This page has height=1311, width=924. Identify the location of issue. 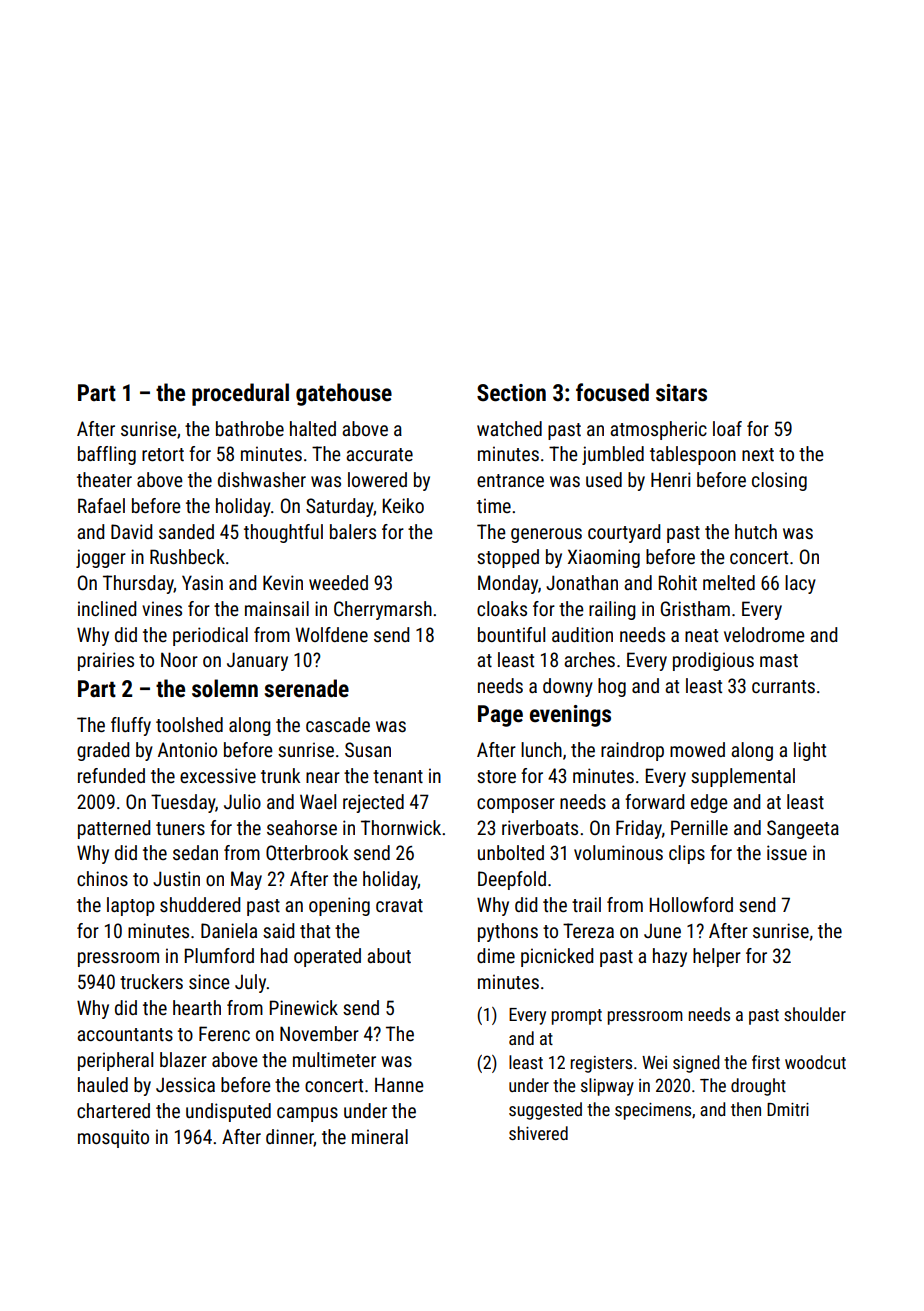
(787, 852).
